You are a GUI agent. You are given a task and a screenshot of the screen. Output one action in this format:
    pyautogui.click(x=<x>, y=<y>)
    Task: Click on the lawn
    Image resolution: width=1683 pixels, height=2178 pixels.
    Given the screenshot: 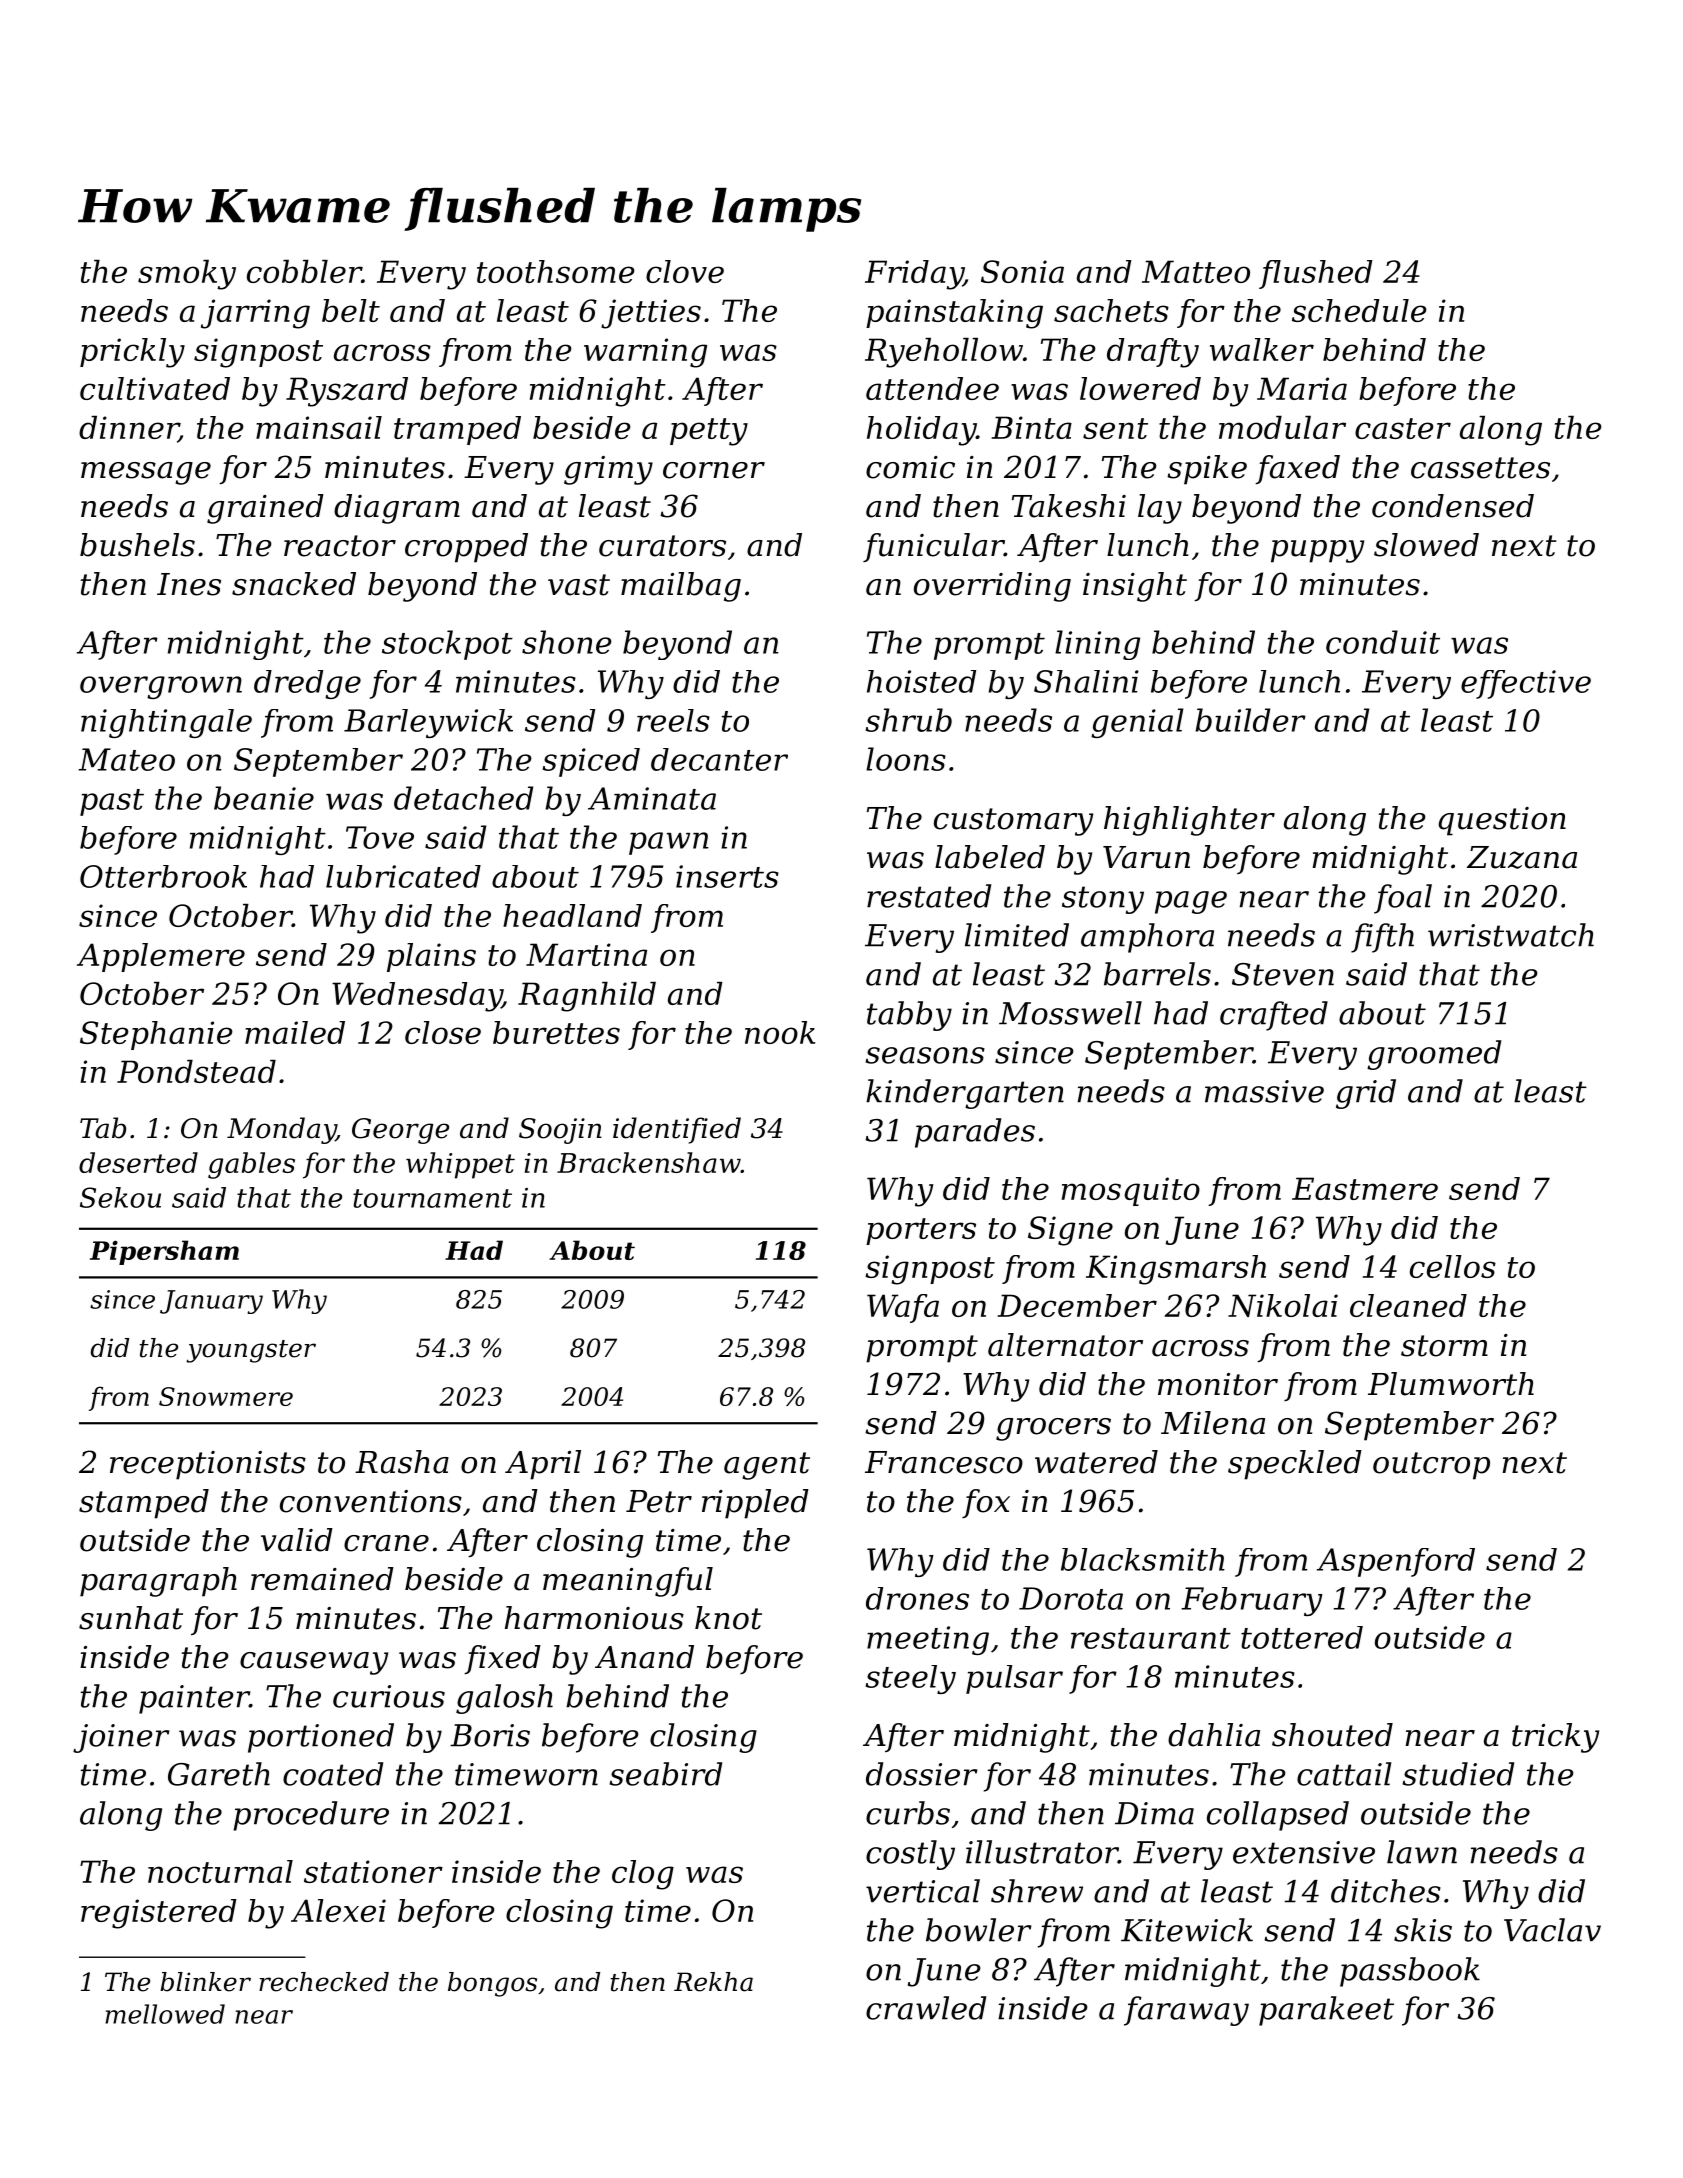 What is the action you would take?
    pyautogui.click(x=1422, y=1852)
